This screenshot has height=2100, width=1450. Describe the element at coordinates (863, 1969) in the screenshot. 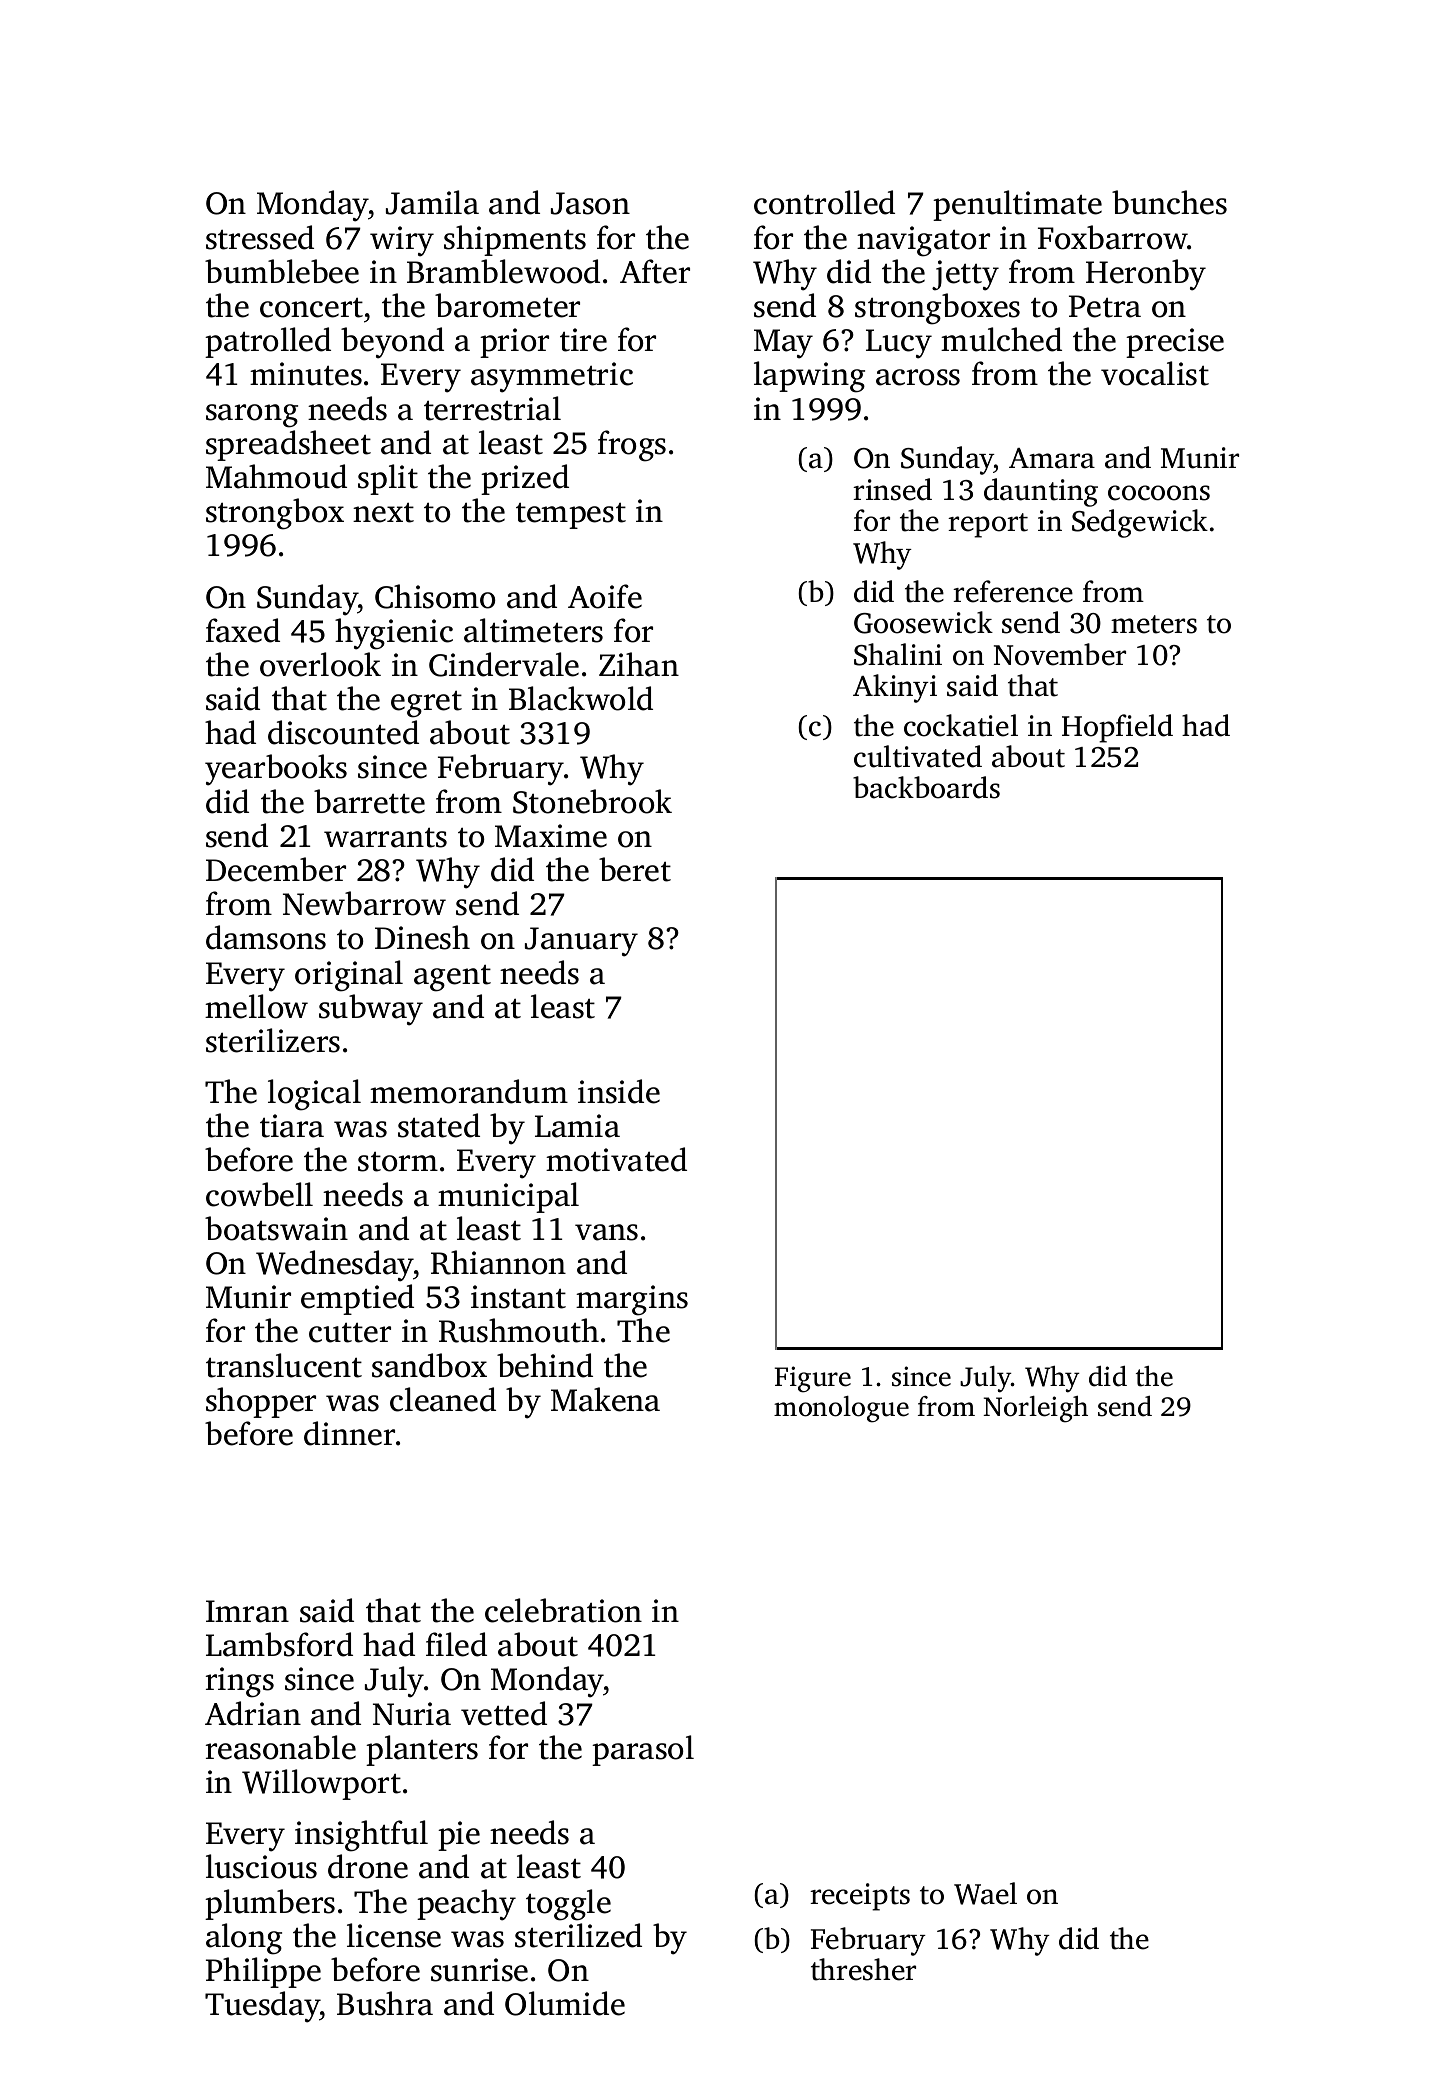

I see `thresher` at that location.
